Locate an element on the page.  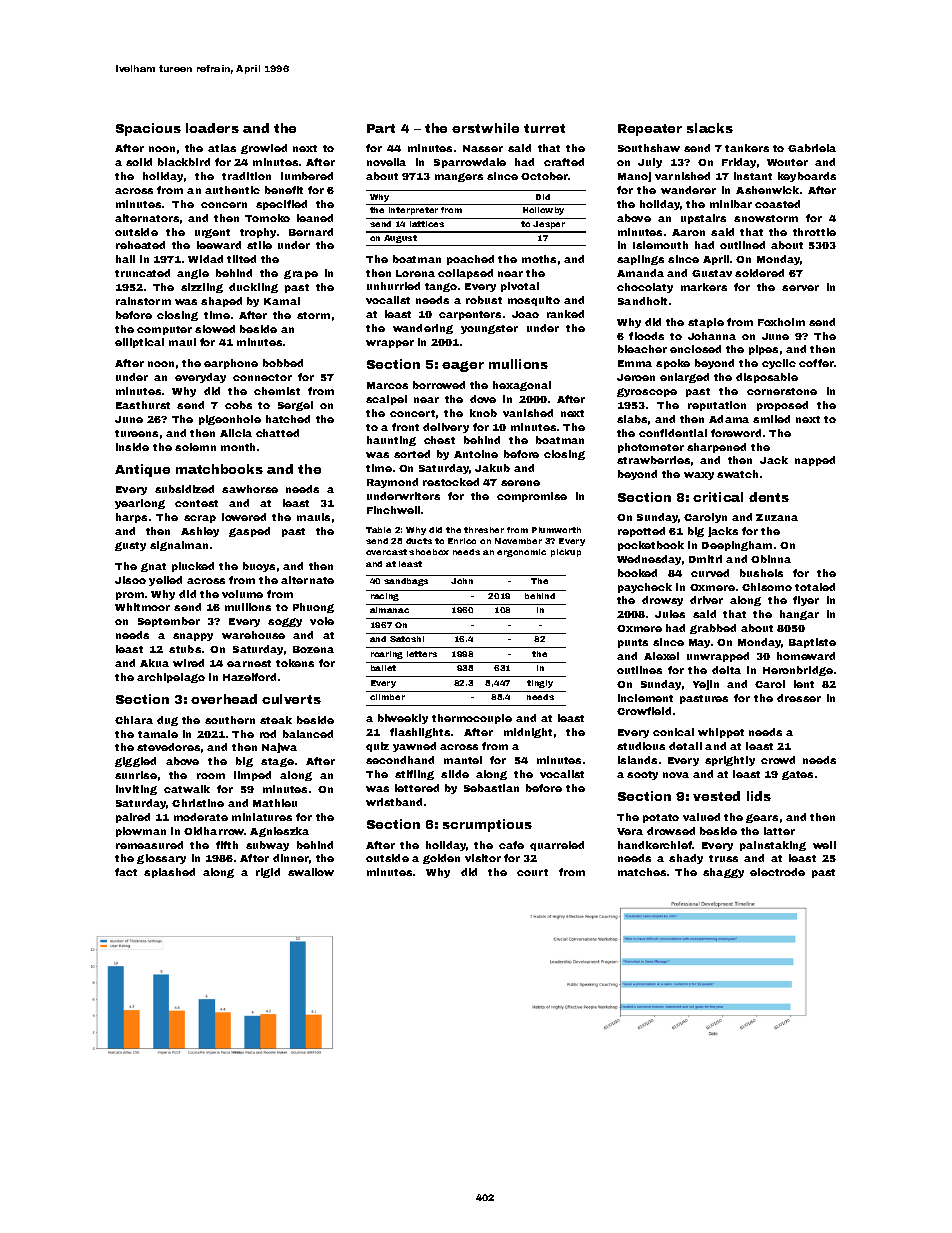
giggled is located at coordinates (135, 762).
